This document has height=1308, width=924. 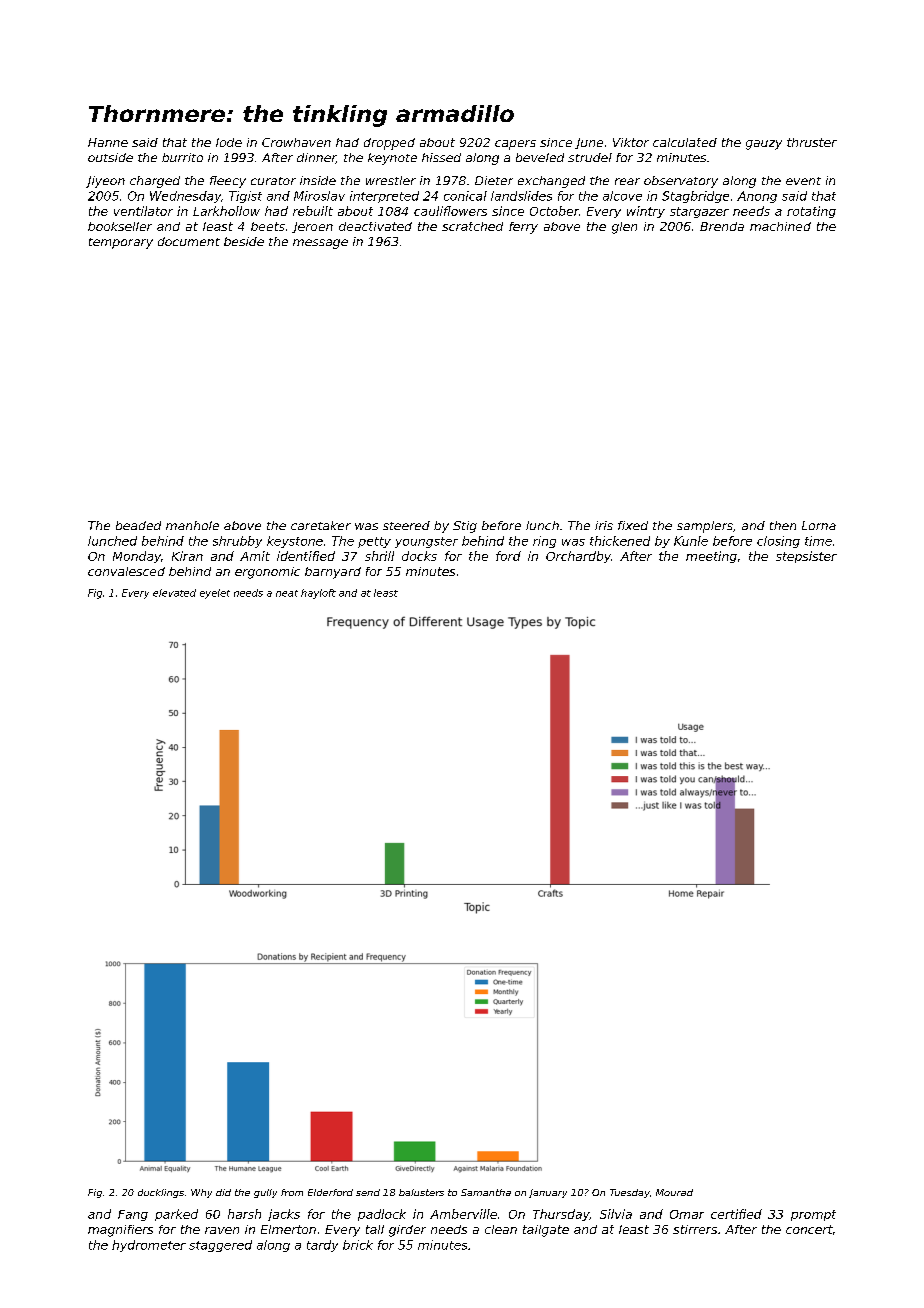 What do you see at coordinates (674, 1192) in the document?
I see `Mourad` at bounding box center [674, 1192].
